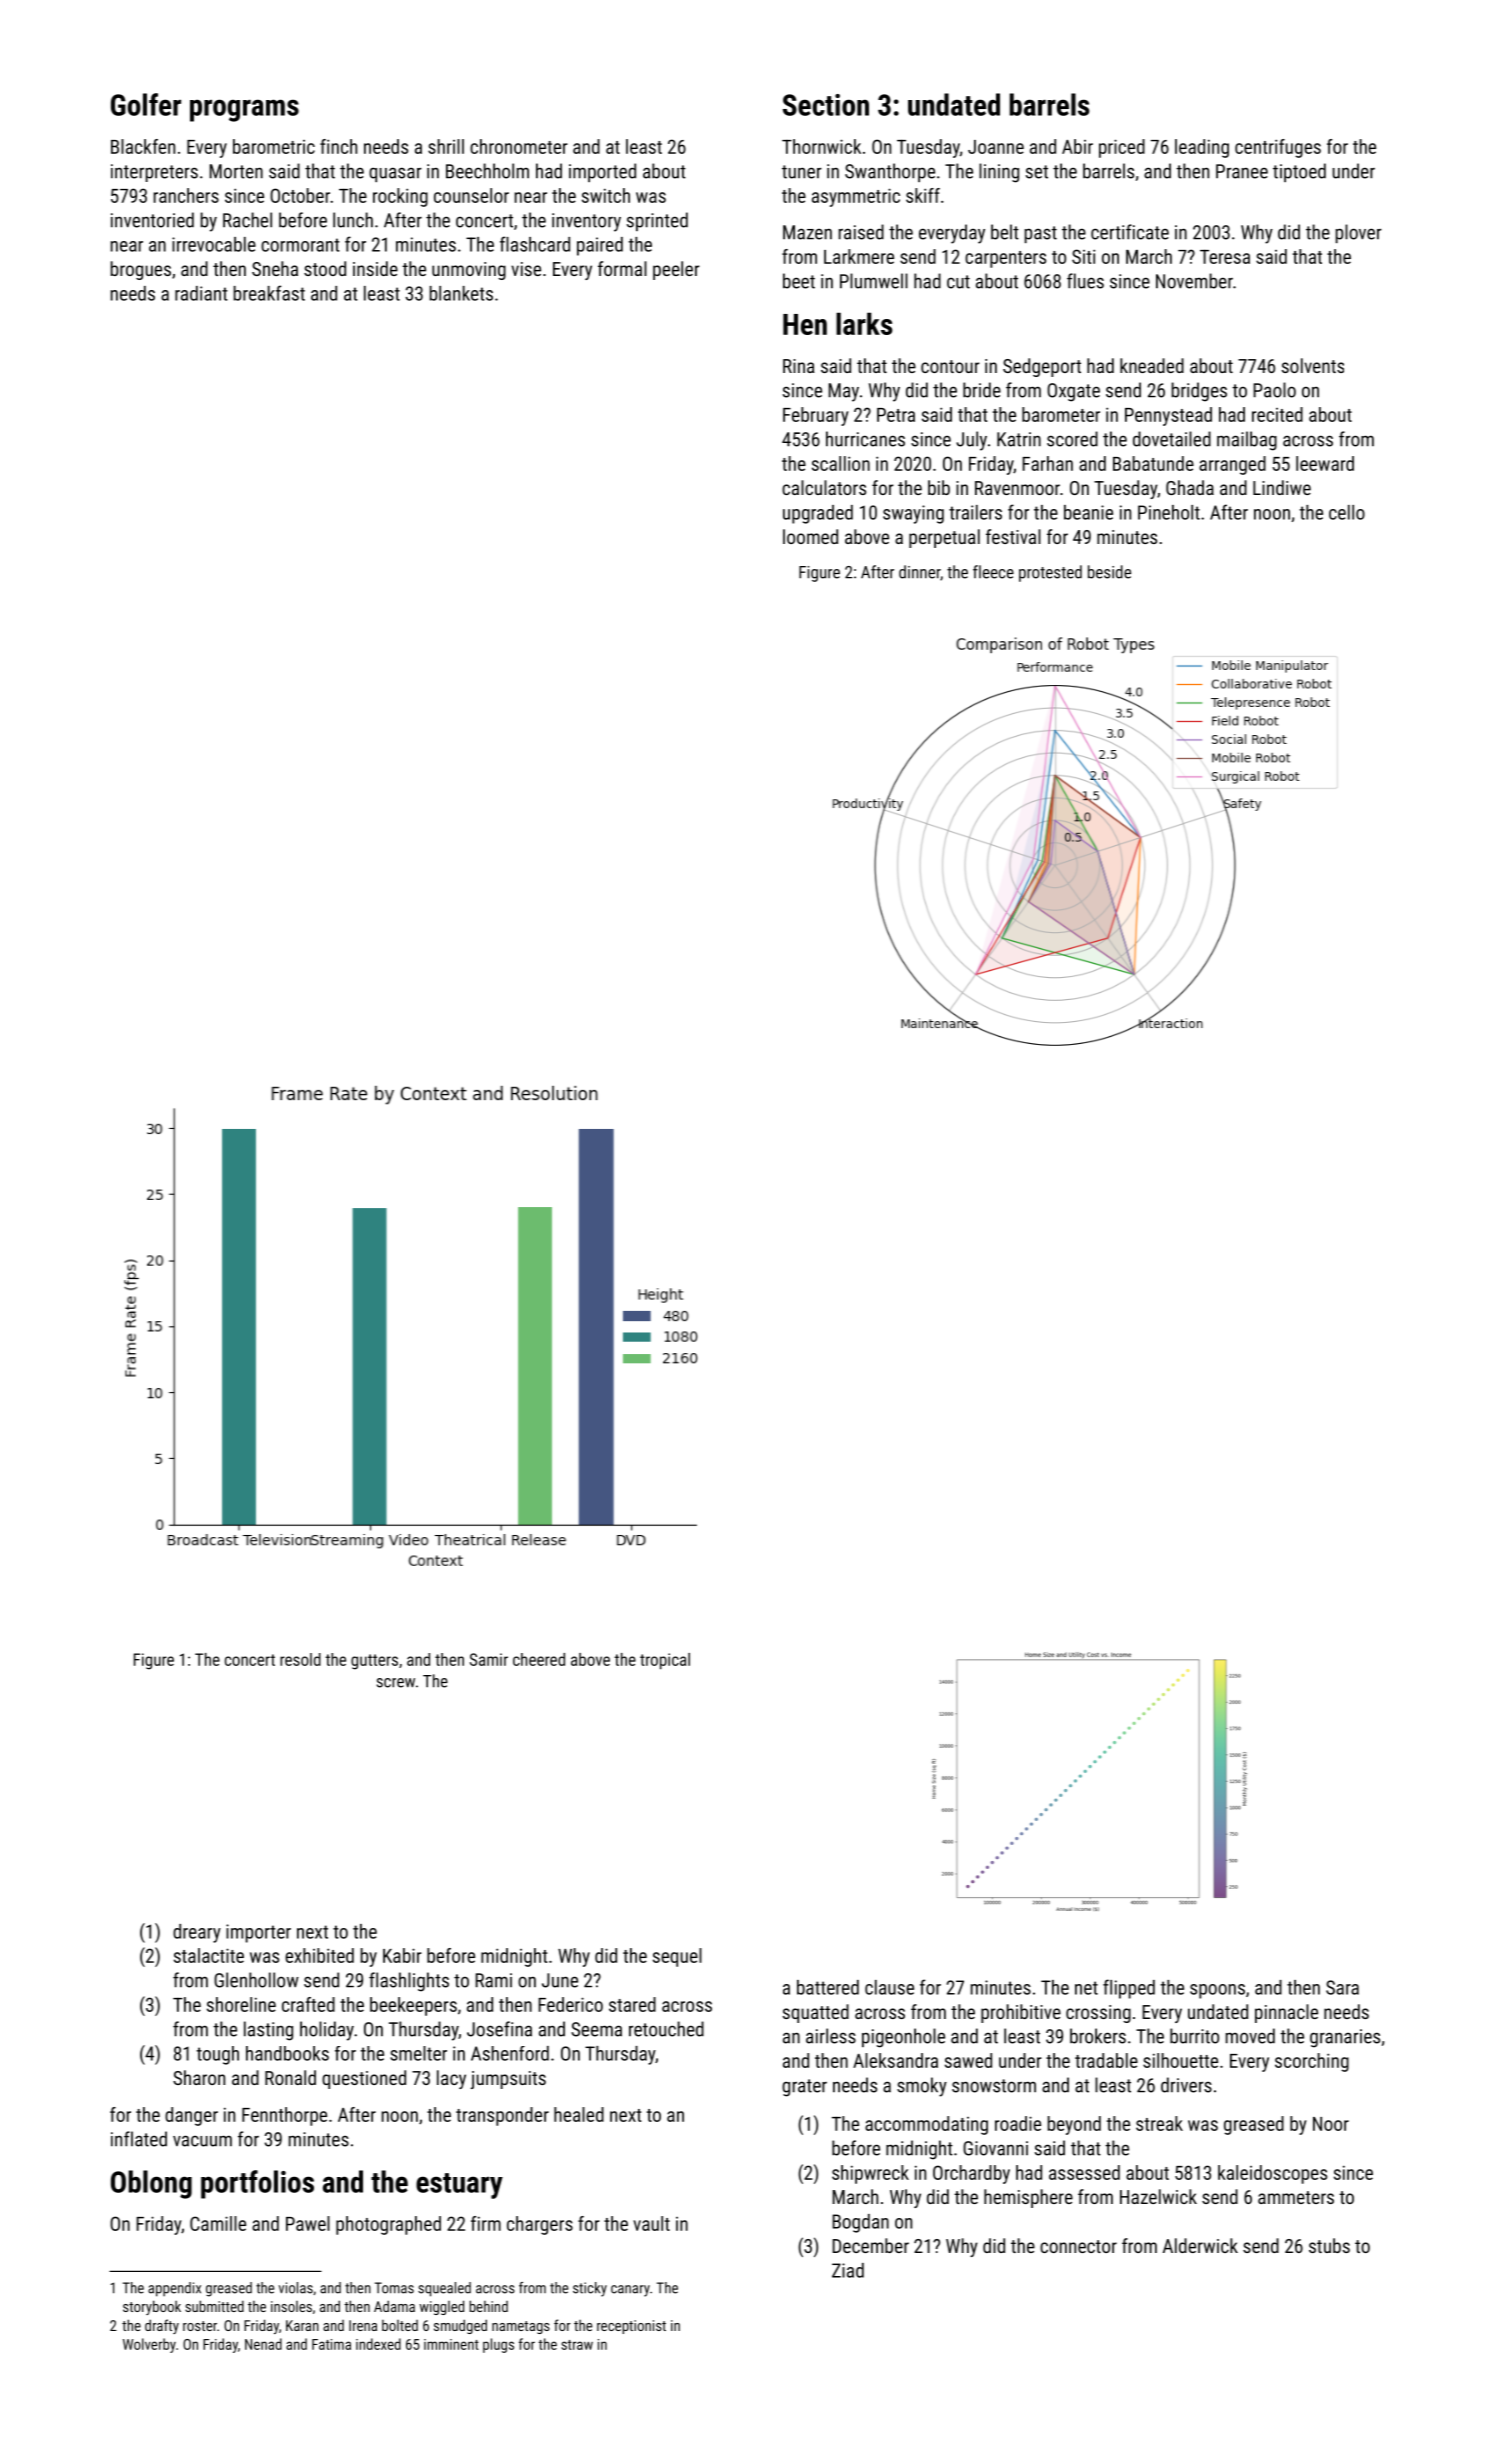 The width and height of the screenshot is (1496, 2464). What do you see at coordinates (396, 1683) in the screenshot?
I see `screw` at bounding box center [396, 1683].
